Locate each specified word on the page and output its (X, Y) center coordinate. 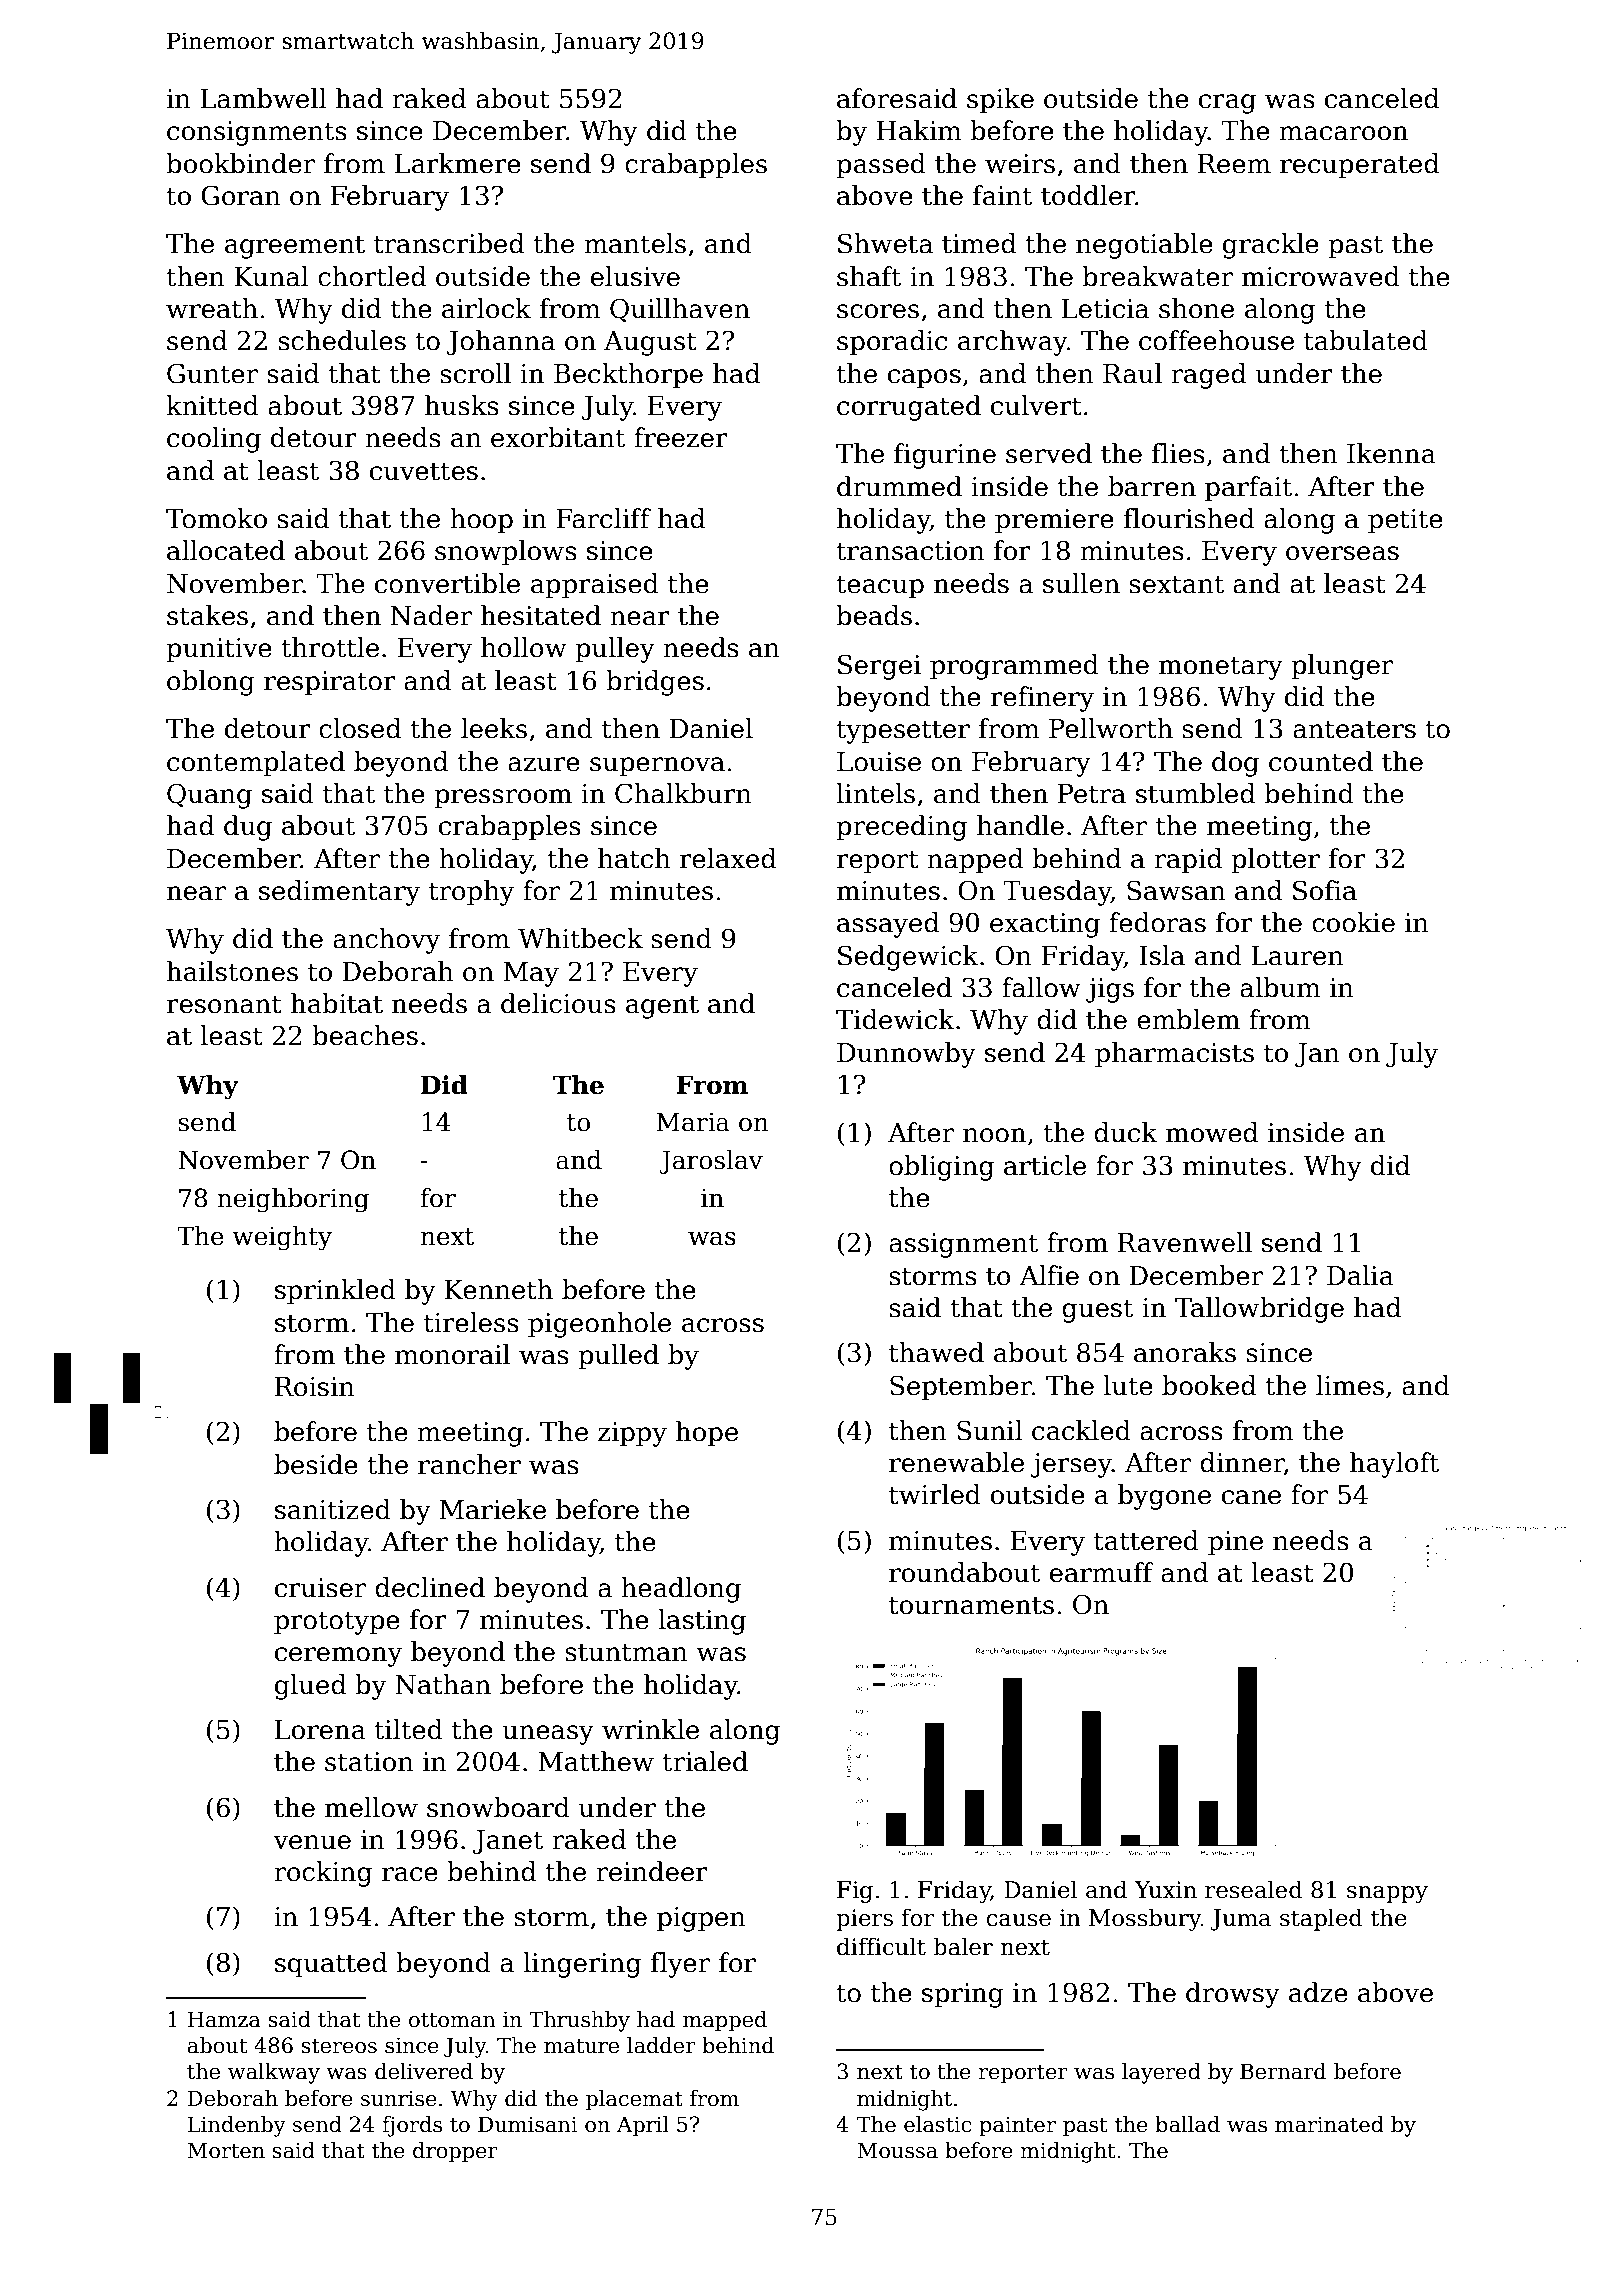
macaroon (1343, 133)
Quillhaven (680, 310)
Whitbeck (580, 938)
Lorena (320, 1730)
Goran (241, 195)
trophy (472, 893)
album (1280, 987)
